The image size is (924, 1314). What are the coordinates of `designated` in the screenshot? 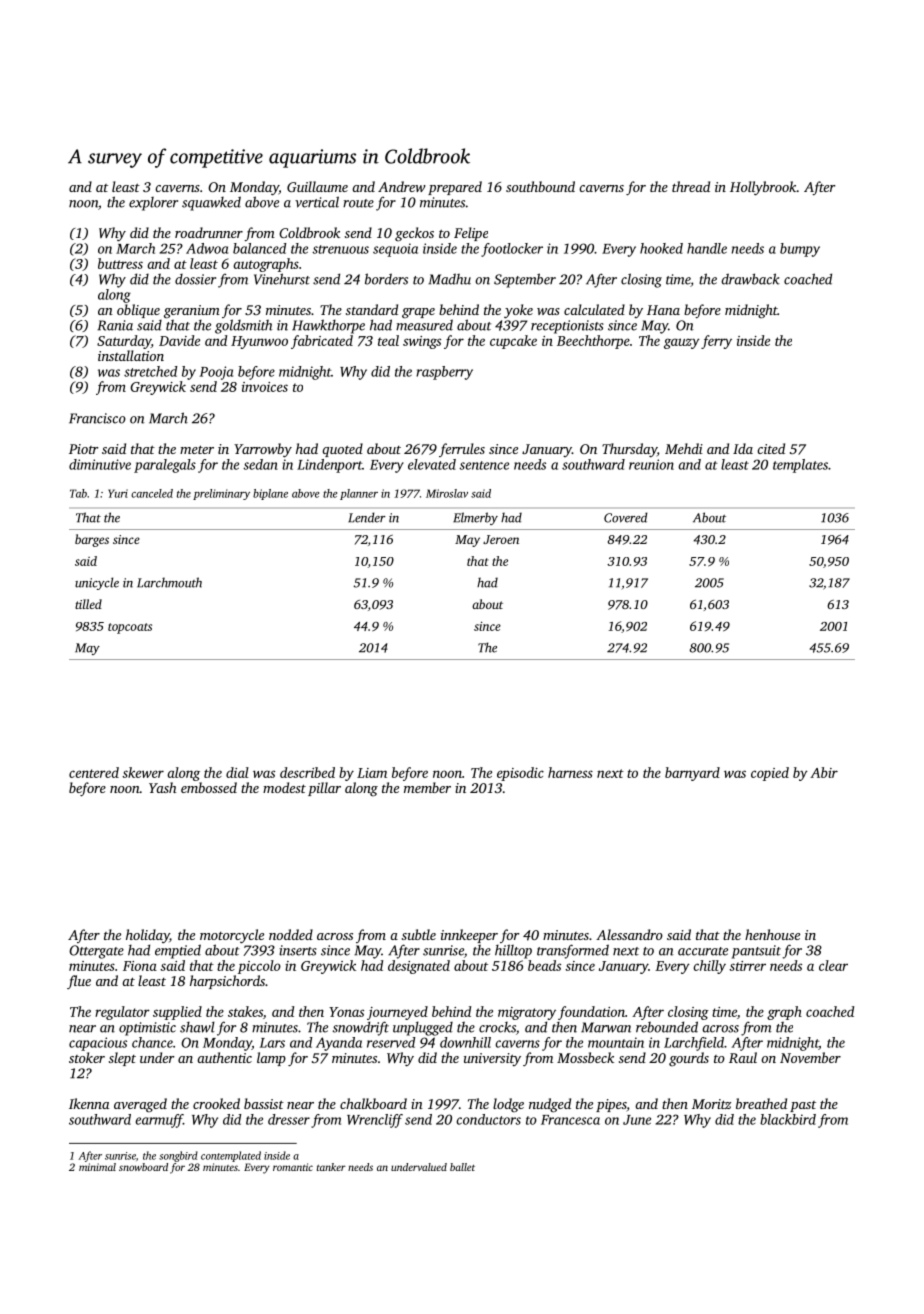 It's located at (419, 967).
